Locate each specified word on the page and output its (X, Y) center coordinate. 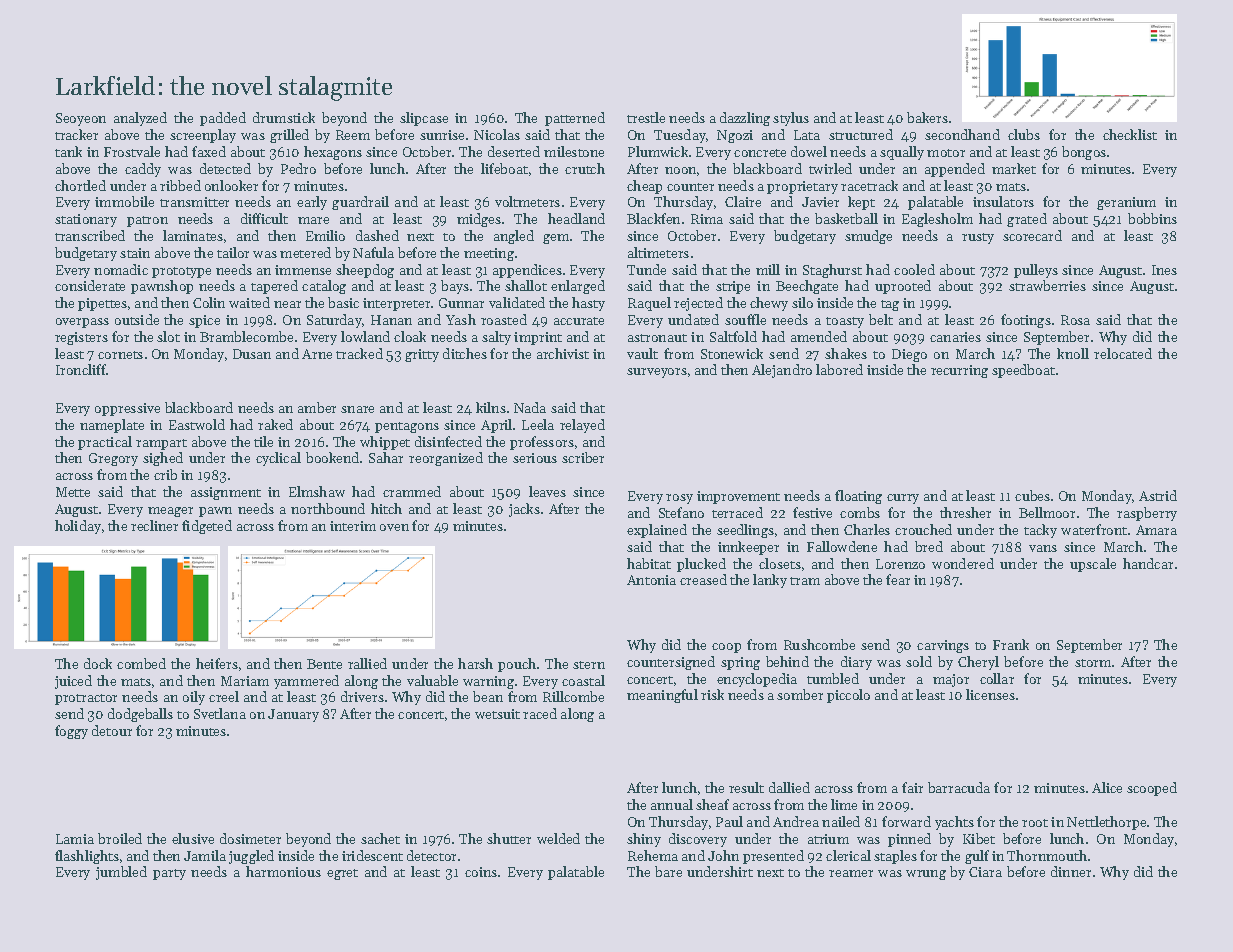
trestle (646, 117)
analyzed (140, 119)
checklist (1130, 134)
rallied (367, 663)
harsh (475, 663)
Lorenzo (900, 564)
